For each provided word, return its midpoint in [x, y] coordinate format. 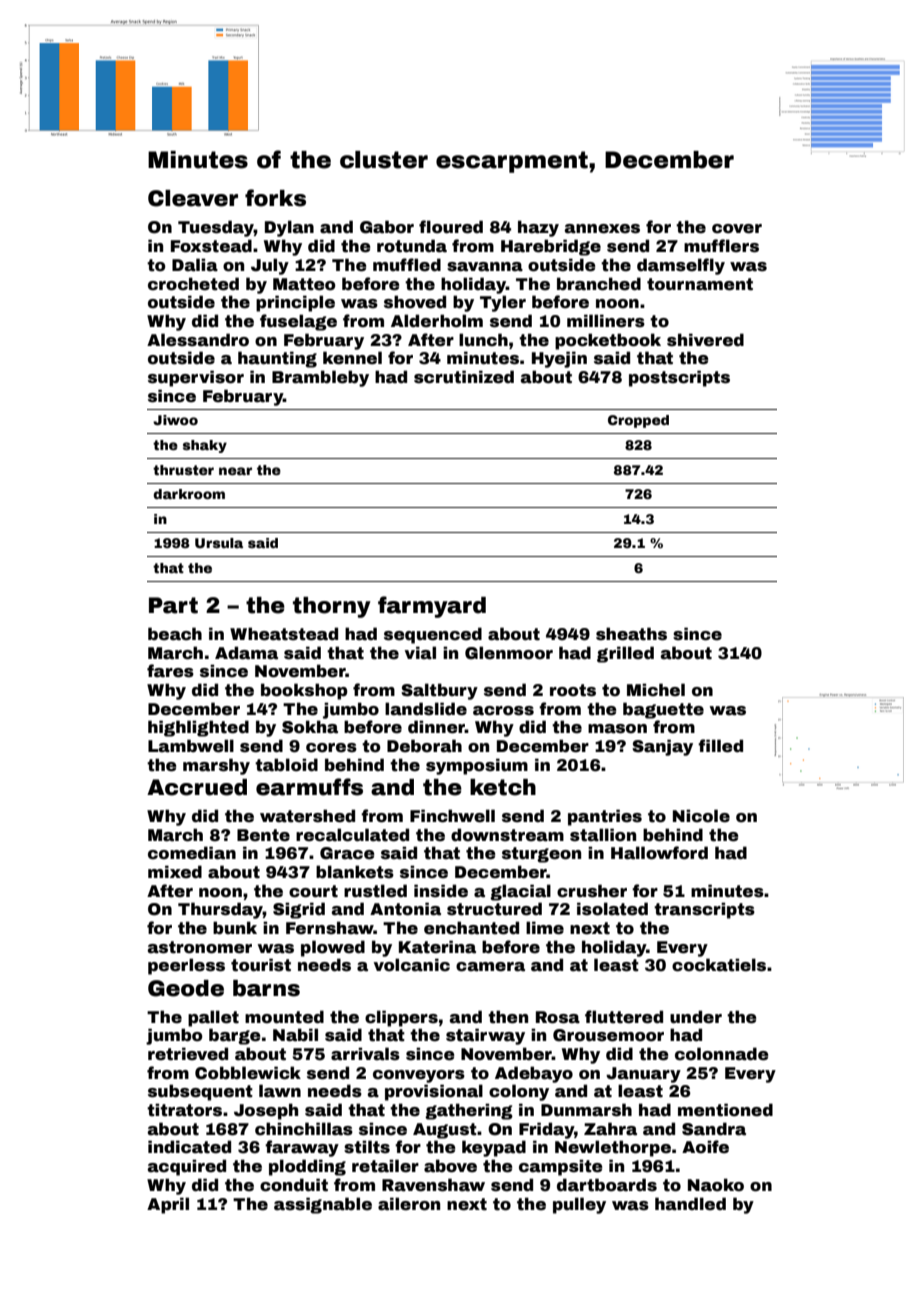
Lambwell [191, 746]
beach [175, 634]
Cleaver [193, 198]
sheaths [631, 634]
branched [599, 284]
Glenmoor [509, 653]
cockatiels [719, 965]
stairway [485, 1036]
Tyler [503, 303]
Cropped [638, 421]
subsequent [200, 1092]
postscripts [679, 378]
